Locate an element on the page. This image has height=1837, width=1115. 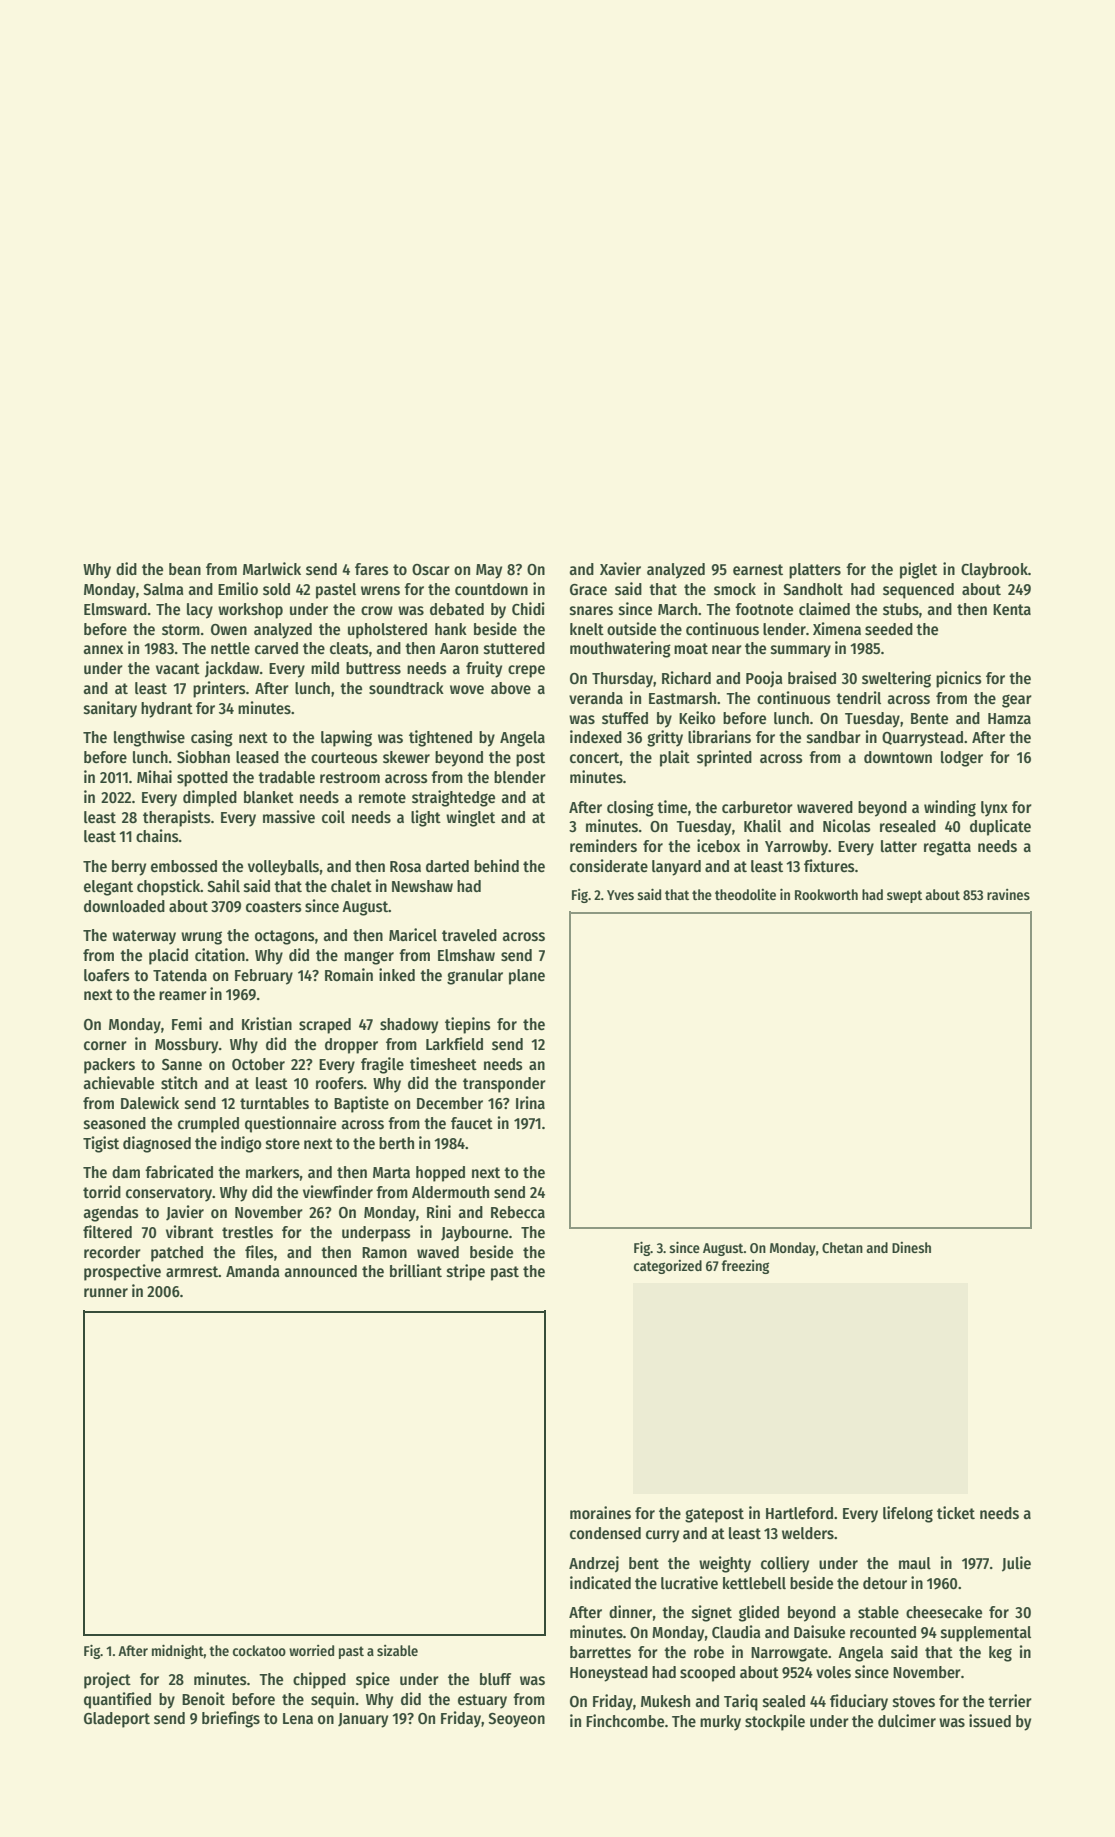
October is located at coordinates (258, 1064).
